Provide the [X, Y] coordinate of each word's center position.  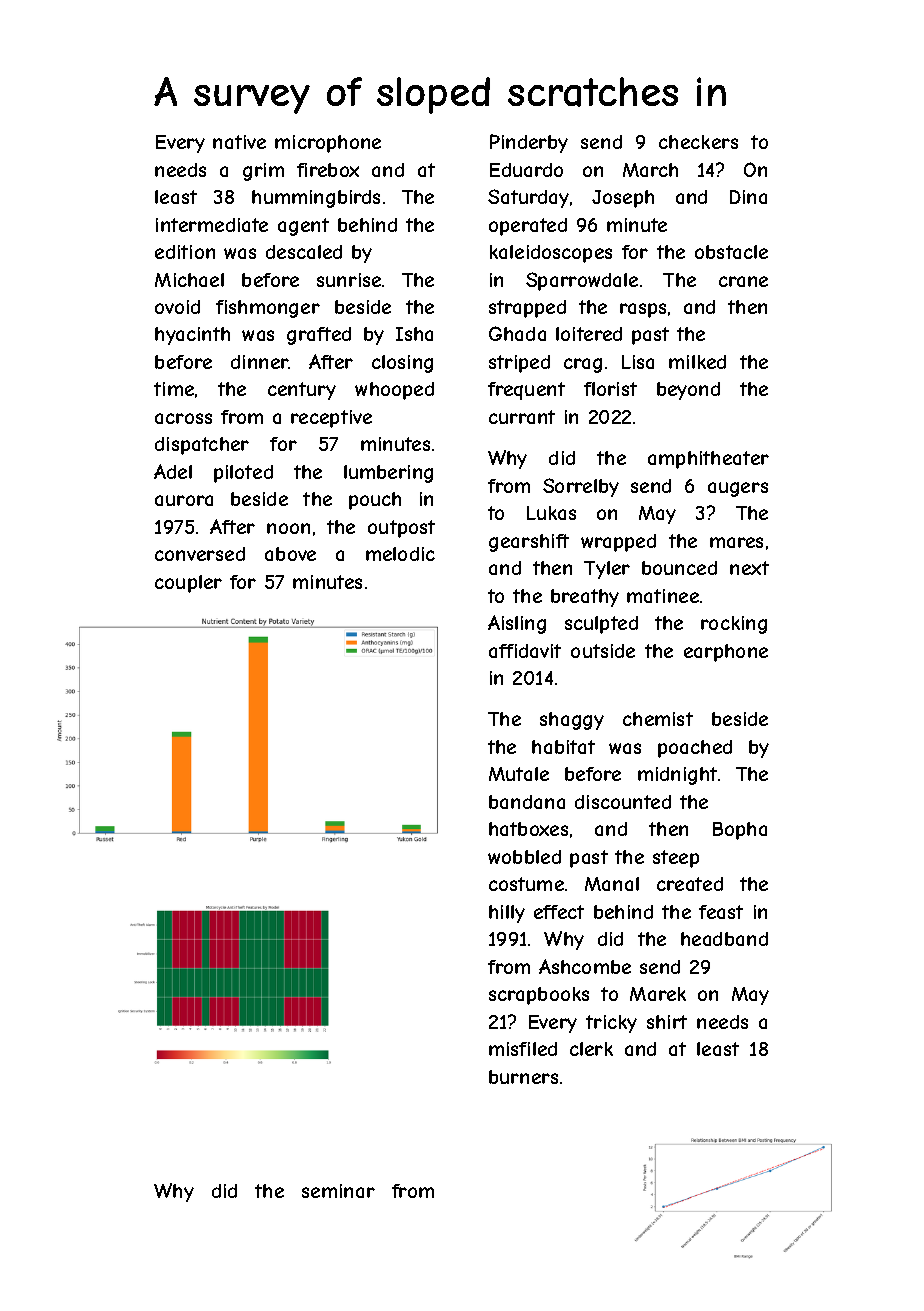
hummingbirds [316, 199]
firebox [328, 170]
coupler [188, 584]
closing [402, 364]
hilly [507, 914]
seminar [338, 1191]
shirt [667, 1022]
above [290, 554]
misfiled [523, 1049]
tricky [611, 1024]
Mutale [519, 774]
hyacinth [192, 336]
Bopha [740, 831]
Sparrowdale [582, 281]
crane [743, 281]
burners [523, 1077]
